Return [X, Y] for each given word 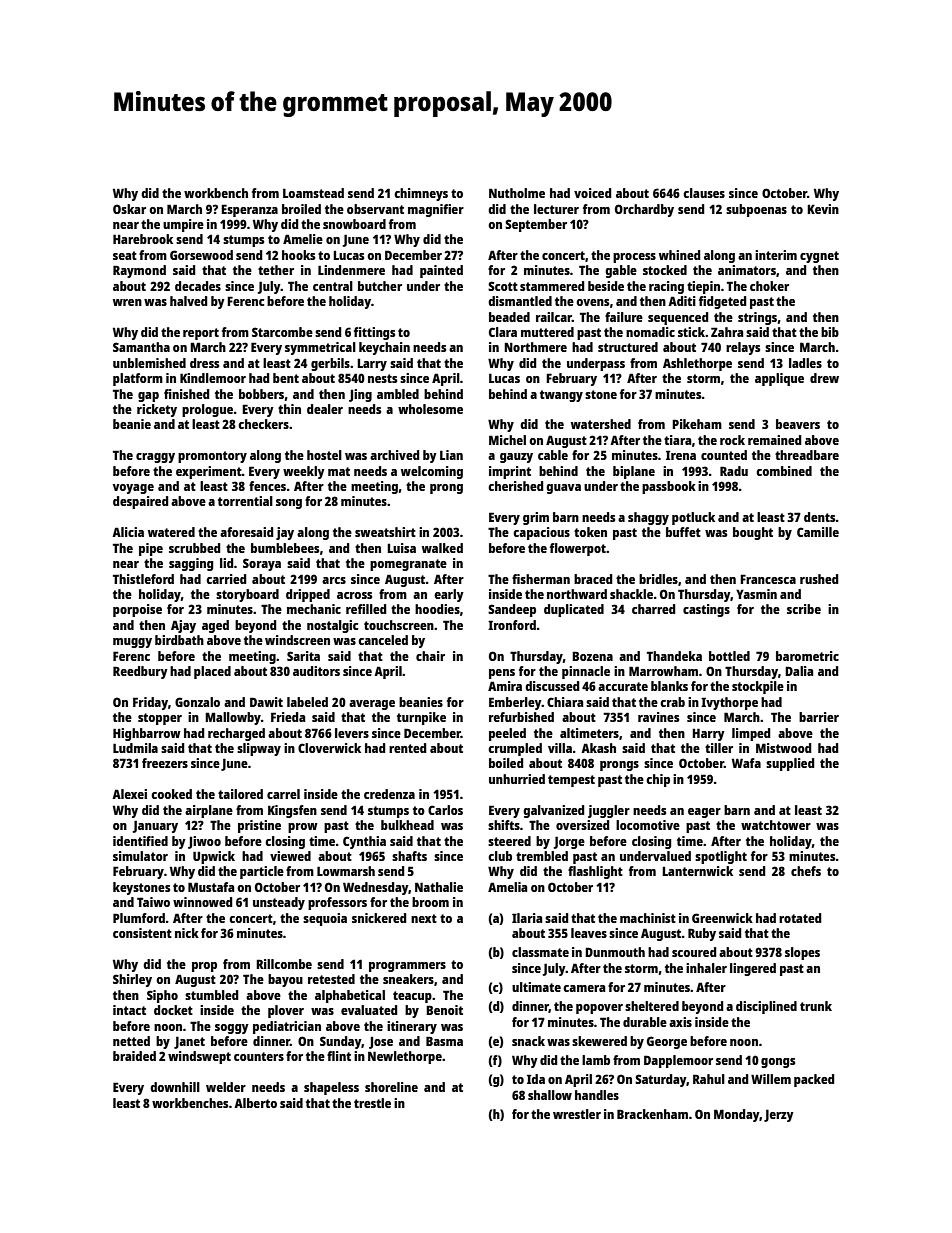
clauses [704, 193]
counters [259, 1056]
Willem [771, 1079]
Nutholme [517, 193]
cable [553, 455]
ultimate [536, 987]
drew [824, 378]
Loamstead [313, 193]
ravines [658, 717]
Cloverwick [329, 748]
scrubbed [195, 548]
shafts [409, 856]
